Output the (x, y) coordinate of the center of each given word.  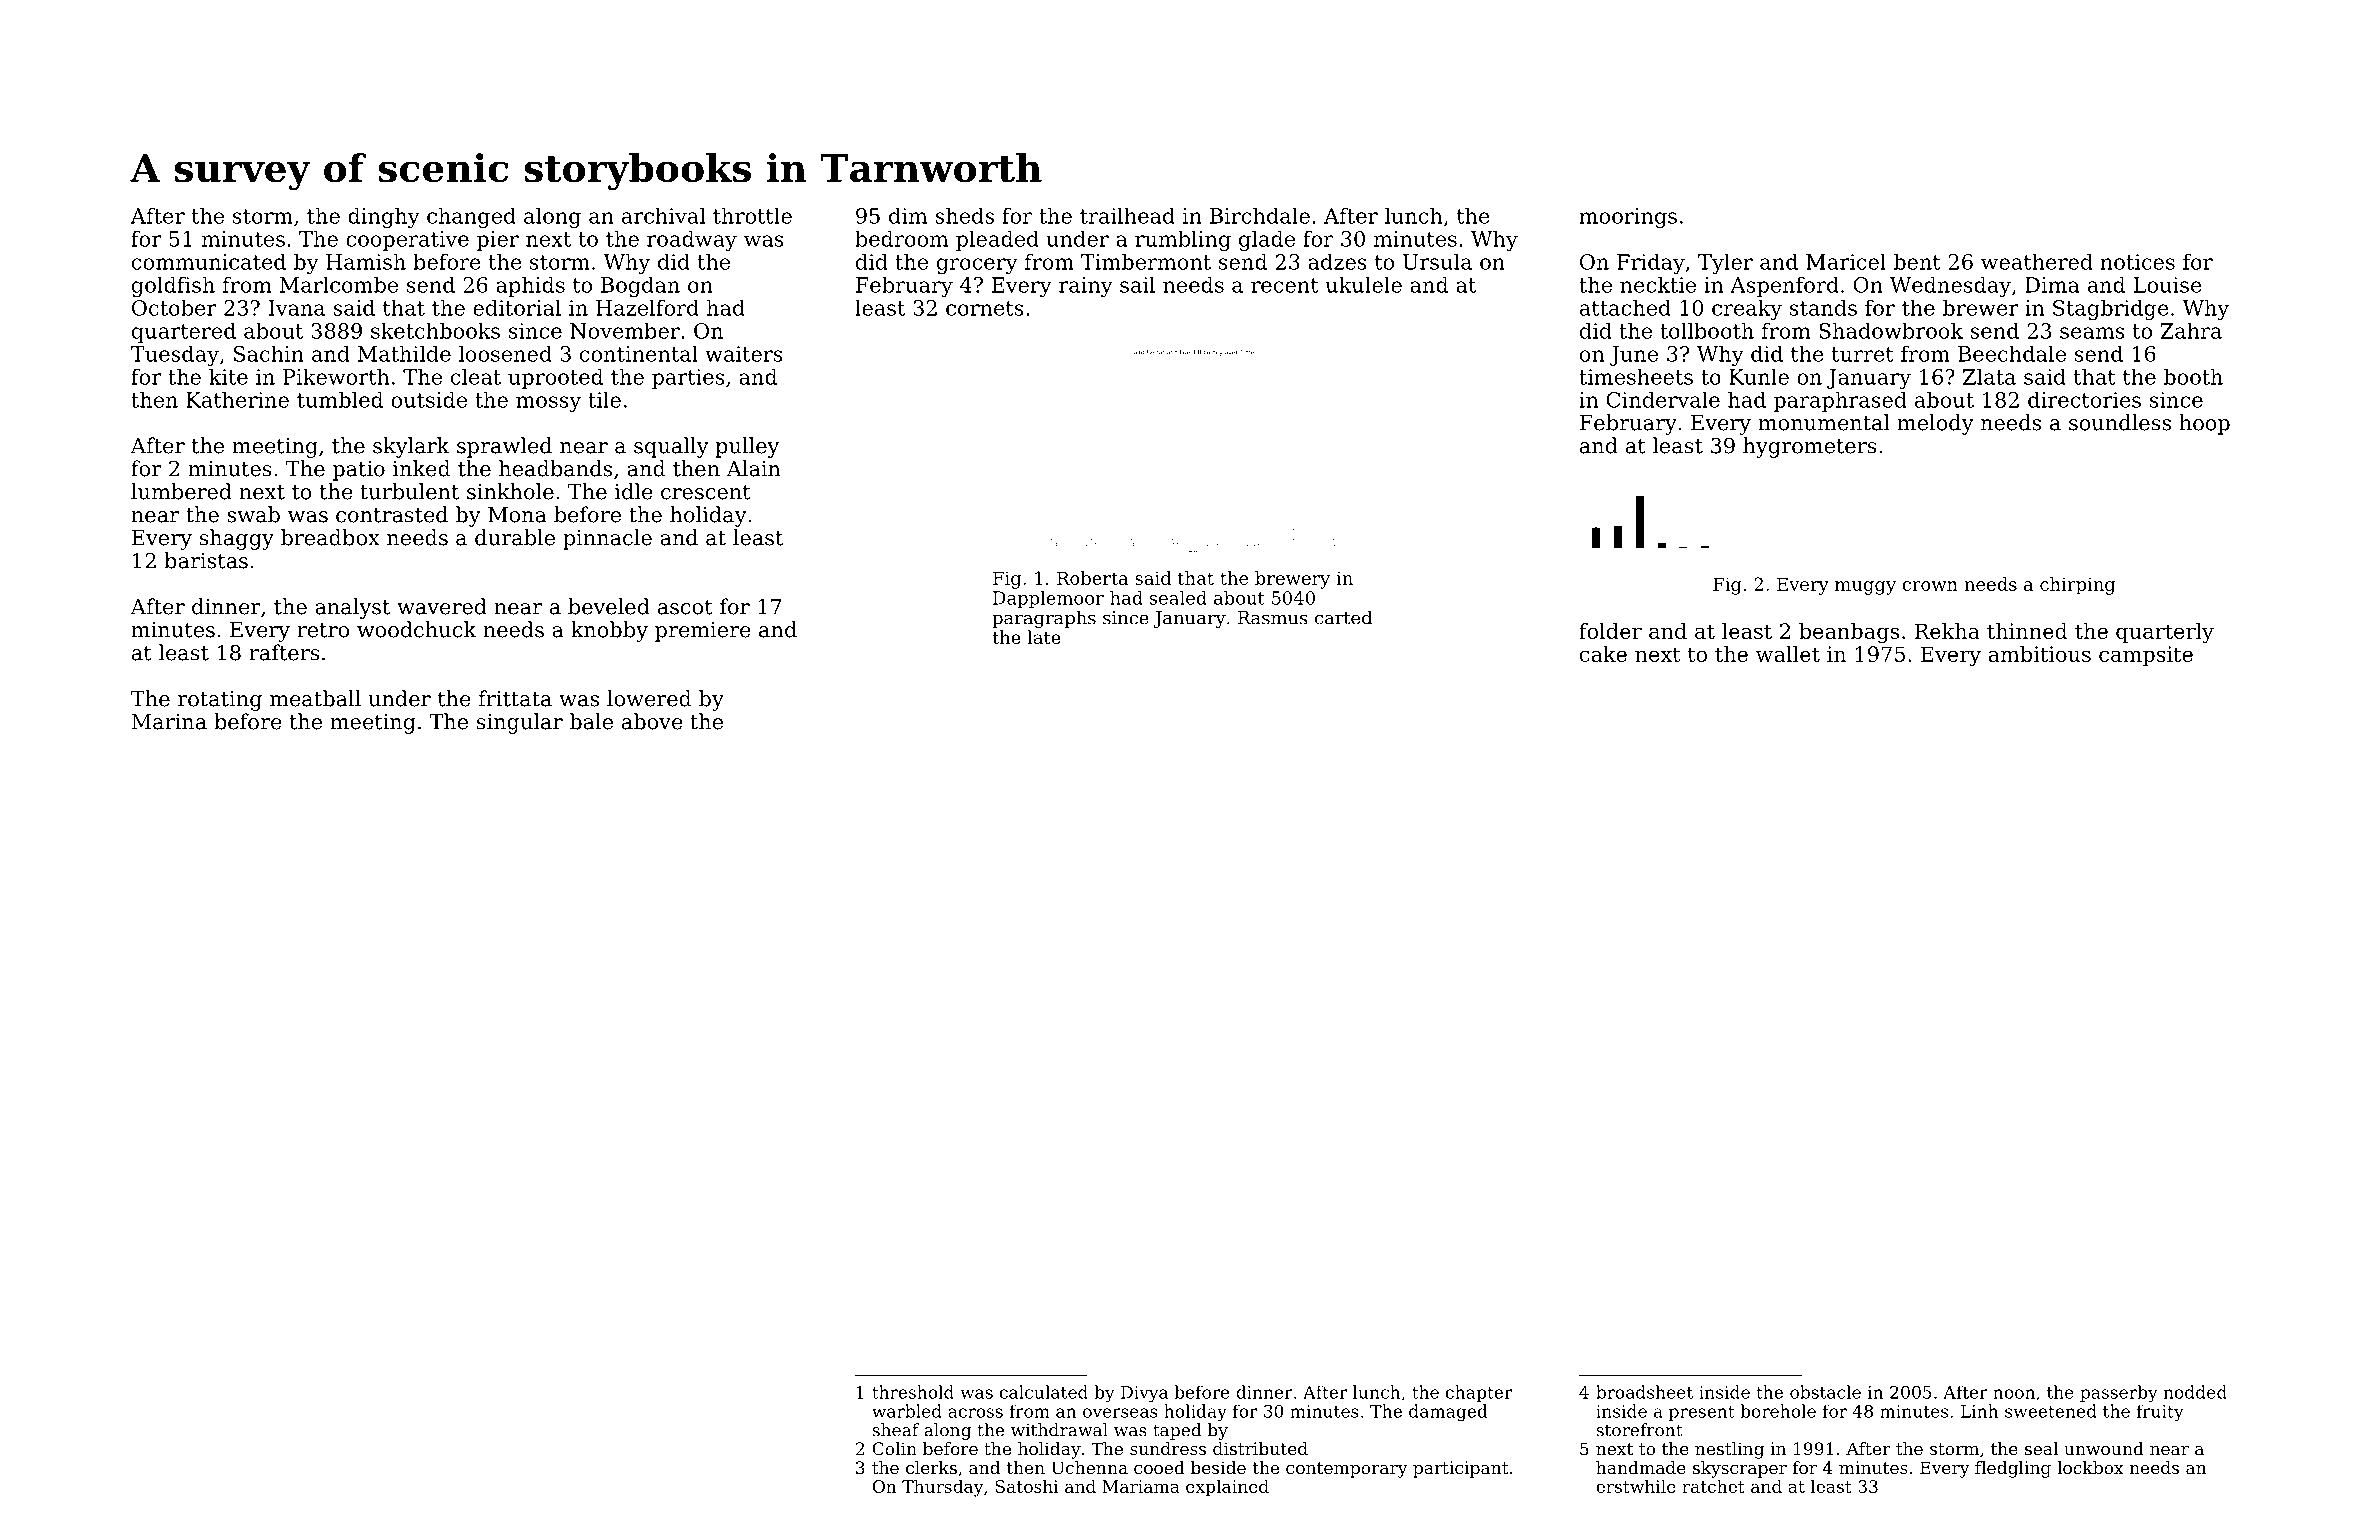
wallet (1788, 654)
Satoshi (1026, 1486)
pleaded (997, 240)
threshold (913, 1392)
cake (1603, 654)
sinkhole (510, 491)
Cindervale (1663, 399)
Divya (1144, 1394)
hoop (2204, 424)
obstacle (1825, 1392)
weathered (2037, 261)
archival (663, 215)
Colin (894, 1448)
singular (520, 723)
